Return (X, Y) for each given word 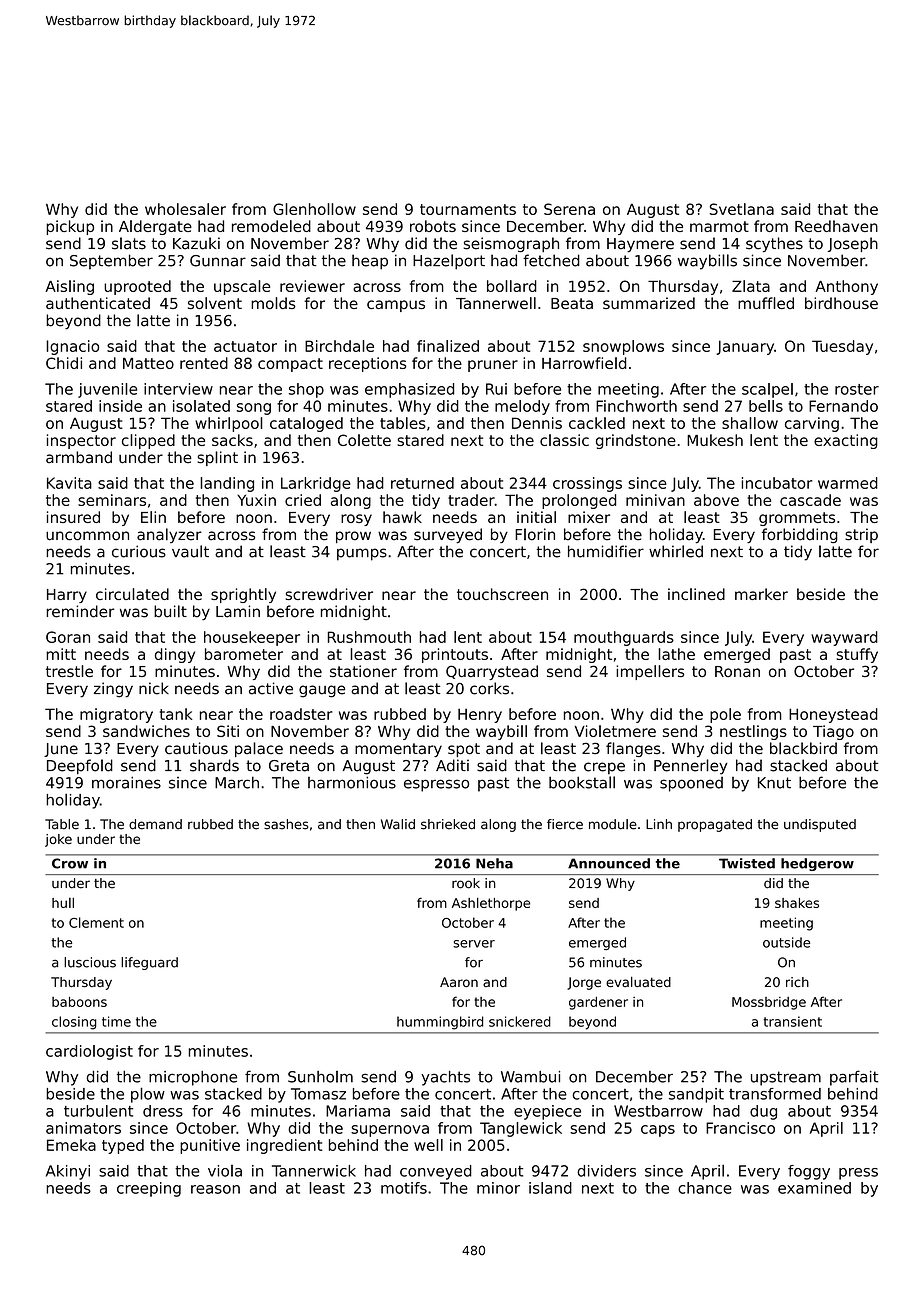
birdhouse (841, 303)
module (613, 824)
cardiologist (89, 1052)
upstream (786, 1078)
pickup (70, 227)
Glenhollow (314, 209)
